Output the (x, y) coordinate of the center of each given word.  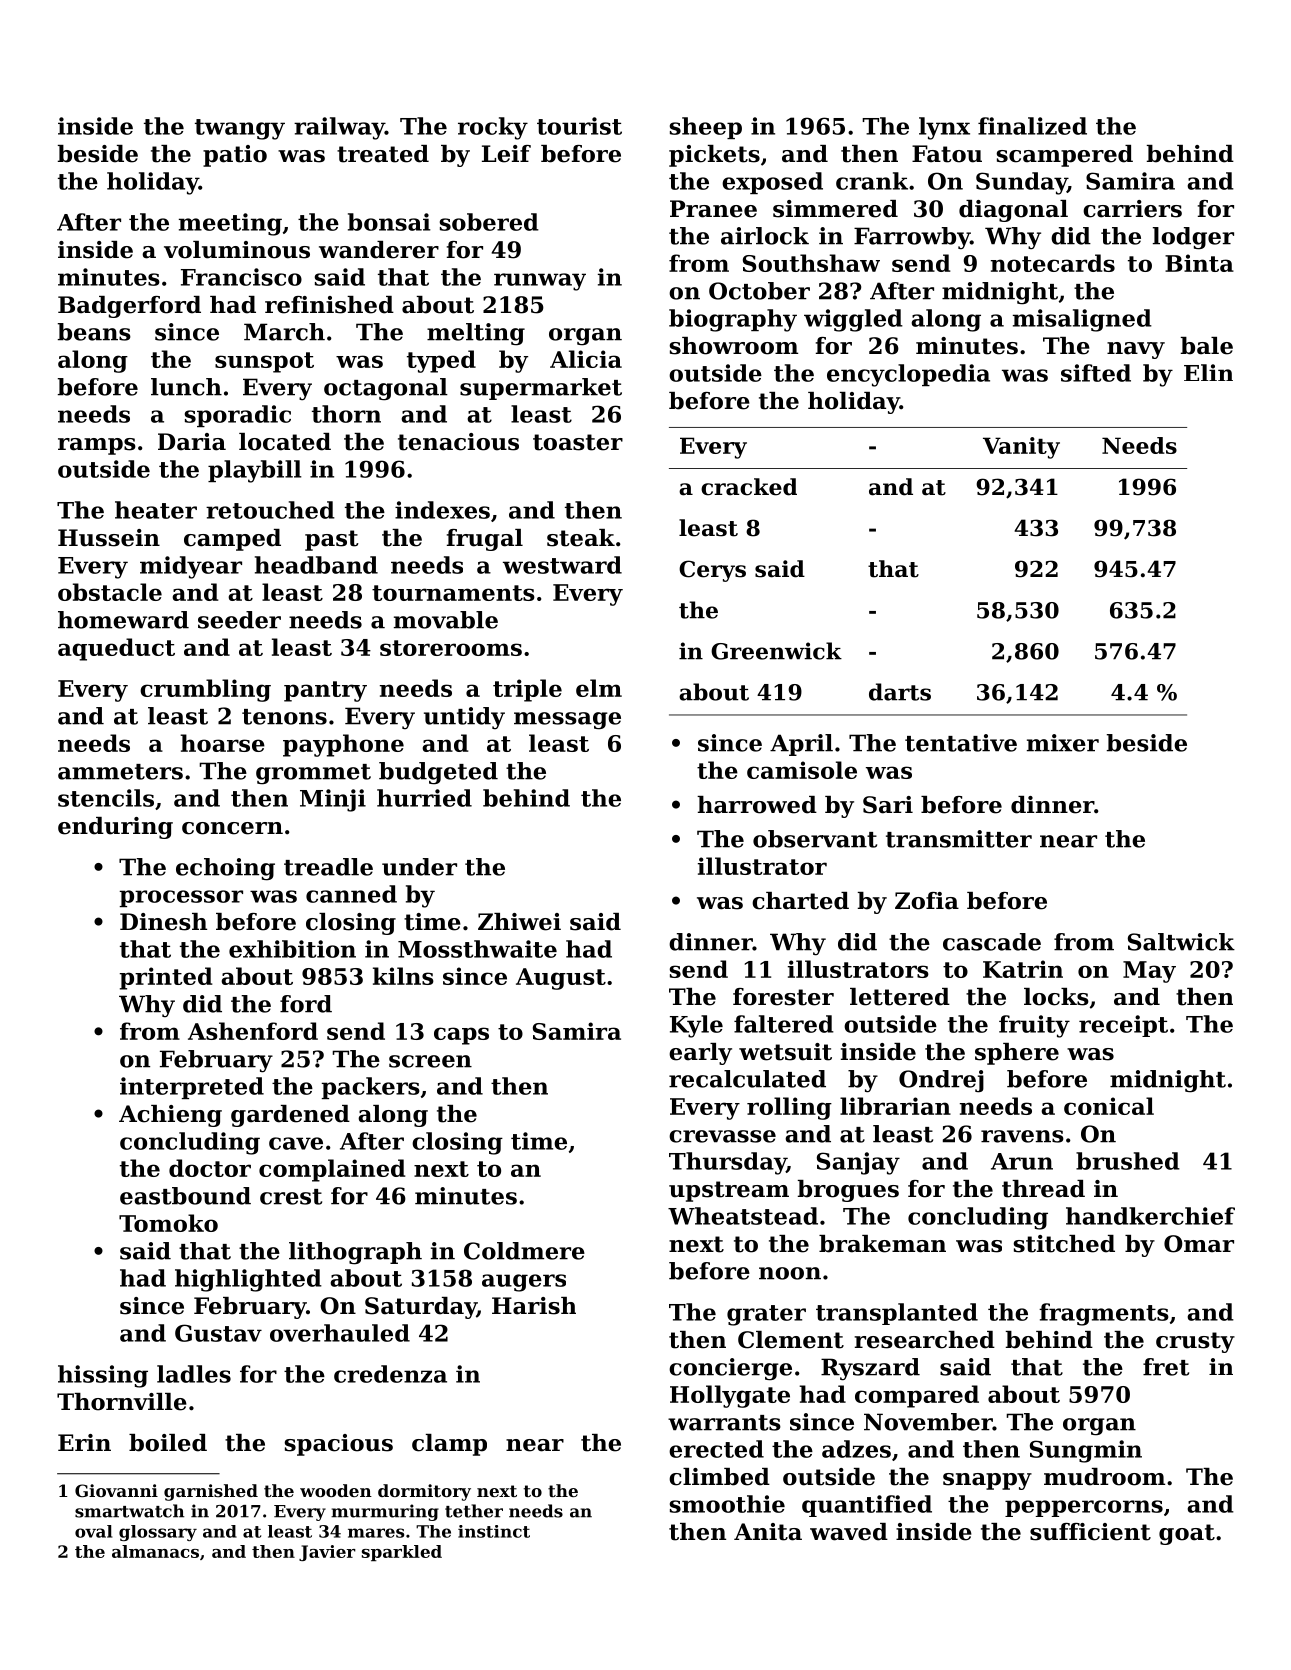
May (1149, 972)
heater (156, 510)
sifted (1096, 373)
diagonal (1013, 211)
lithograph (355, 1253)
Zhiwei (519, 922)
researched (924, 1340)
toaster (578, 442)
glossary (158, 1533)
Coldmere (524, 1251)
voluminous (237, 250)
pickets (714, 156)
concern (232, 828)
